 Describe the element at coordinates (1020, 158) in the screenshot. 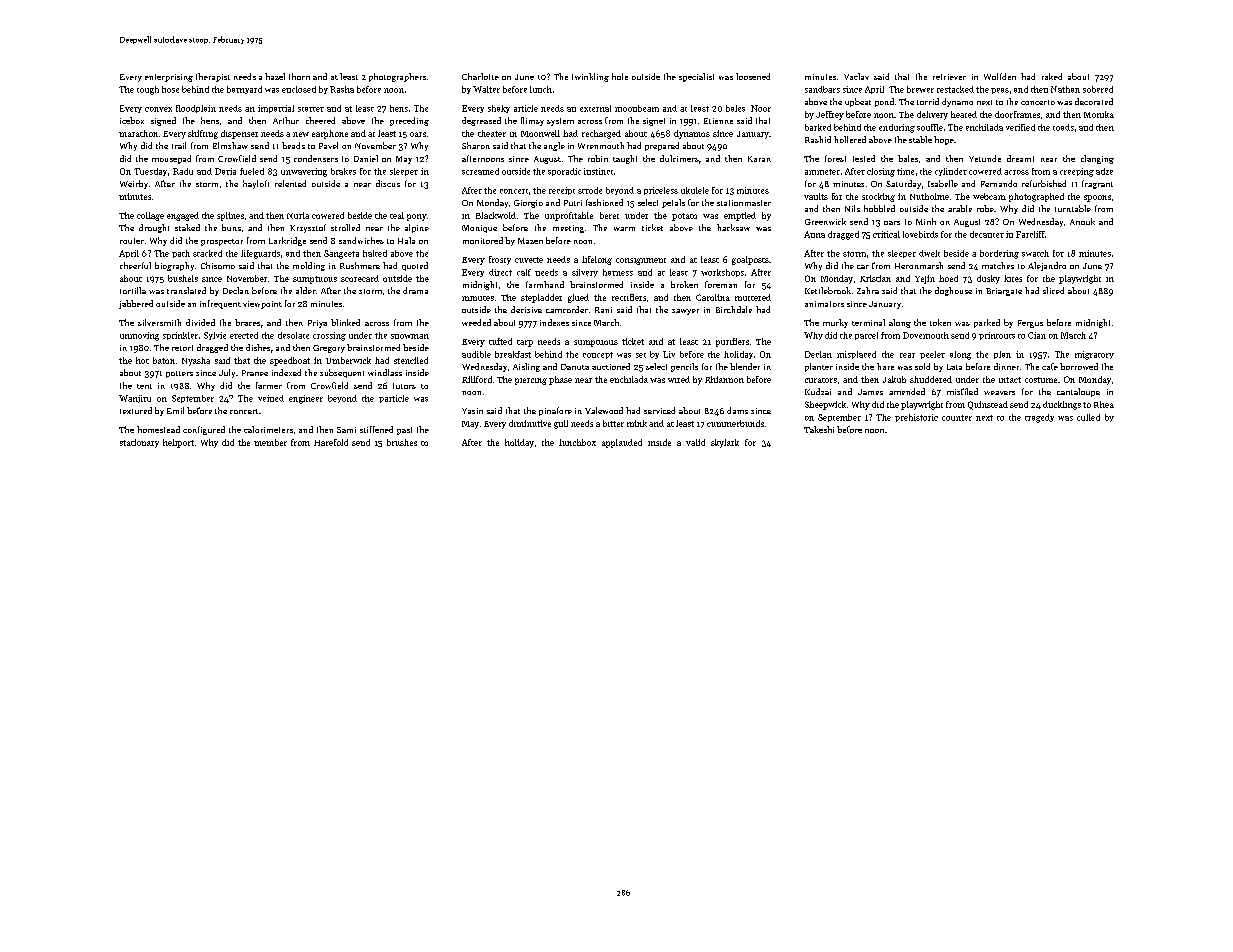

I see `dreamt` at that location.
